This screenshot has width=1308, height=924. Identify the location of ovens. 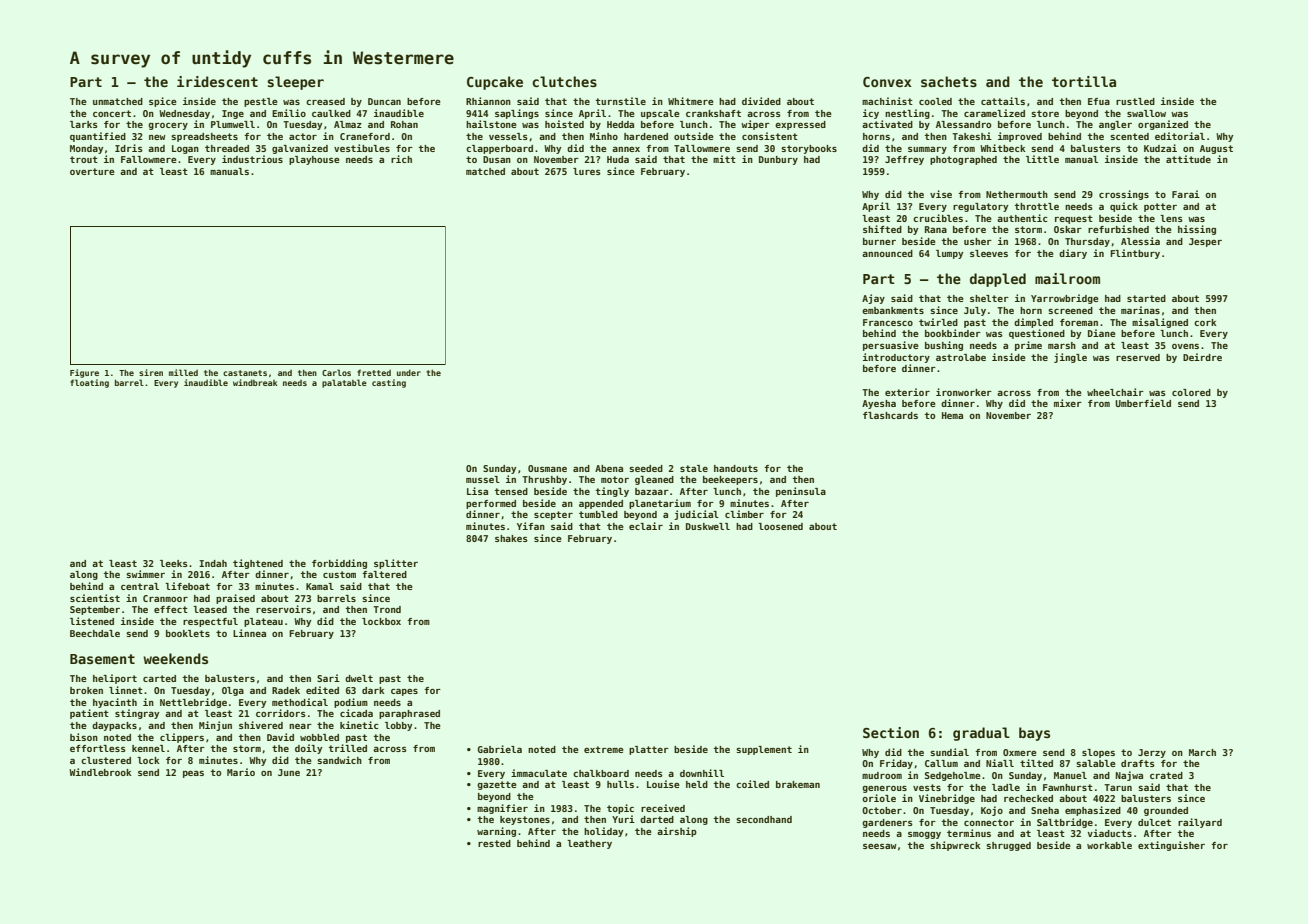
(1185, 346).
